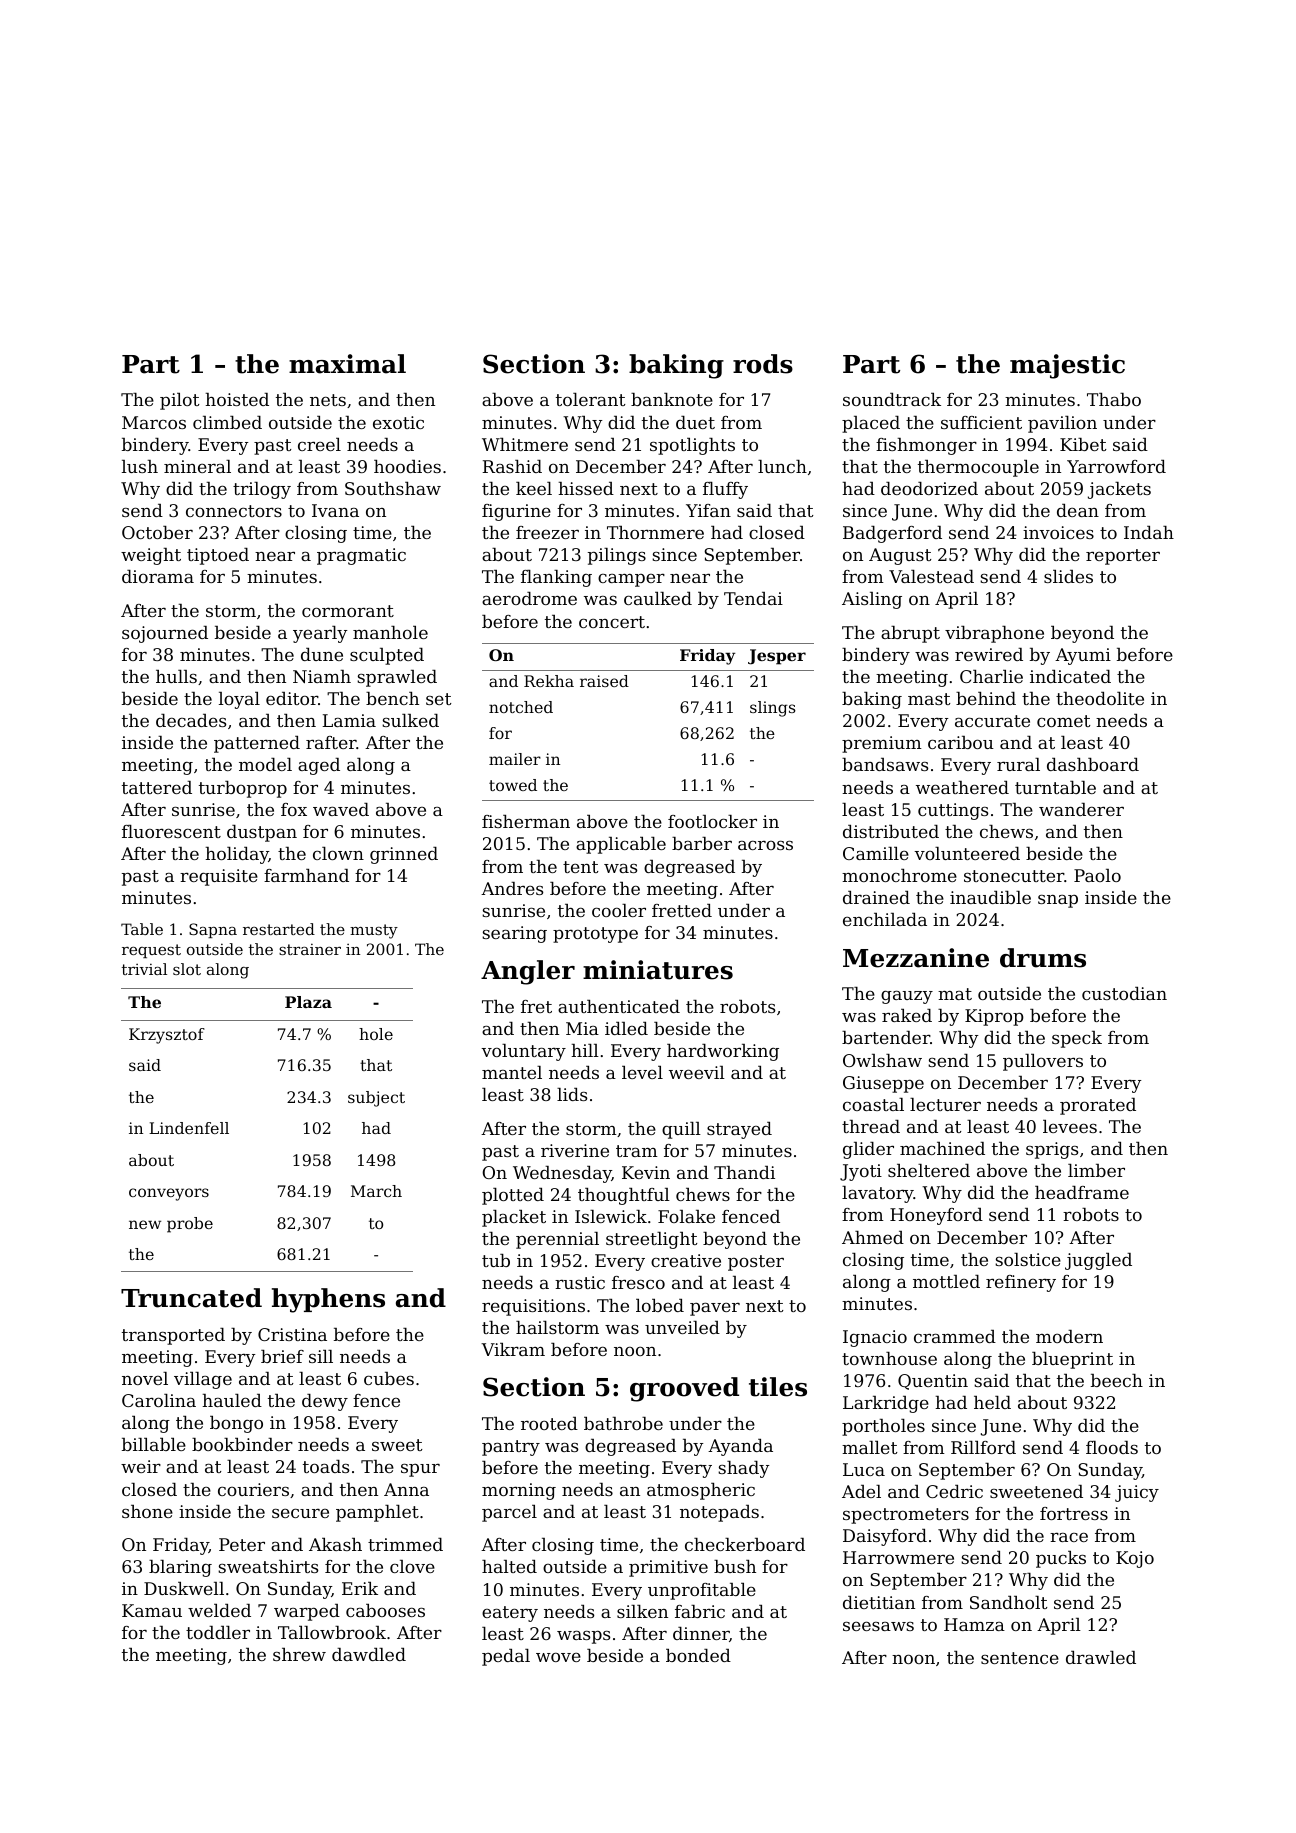 The width and height of the screenshot is (1296, 1833). I want to click on majestic, so click(1067, 366).
